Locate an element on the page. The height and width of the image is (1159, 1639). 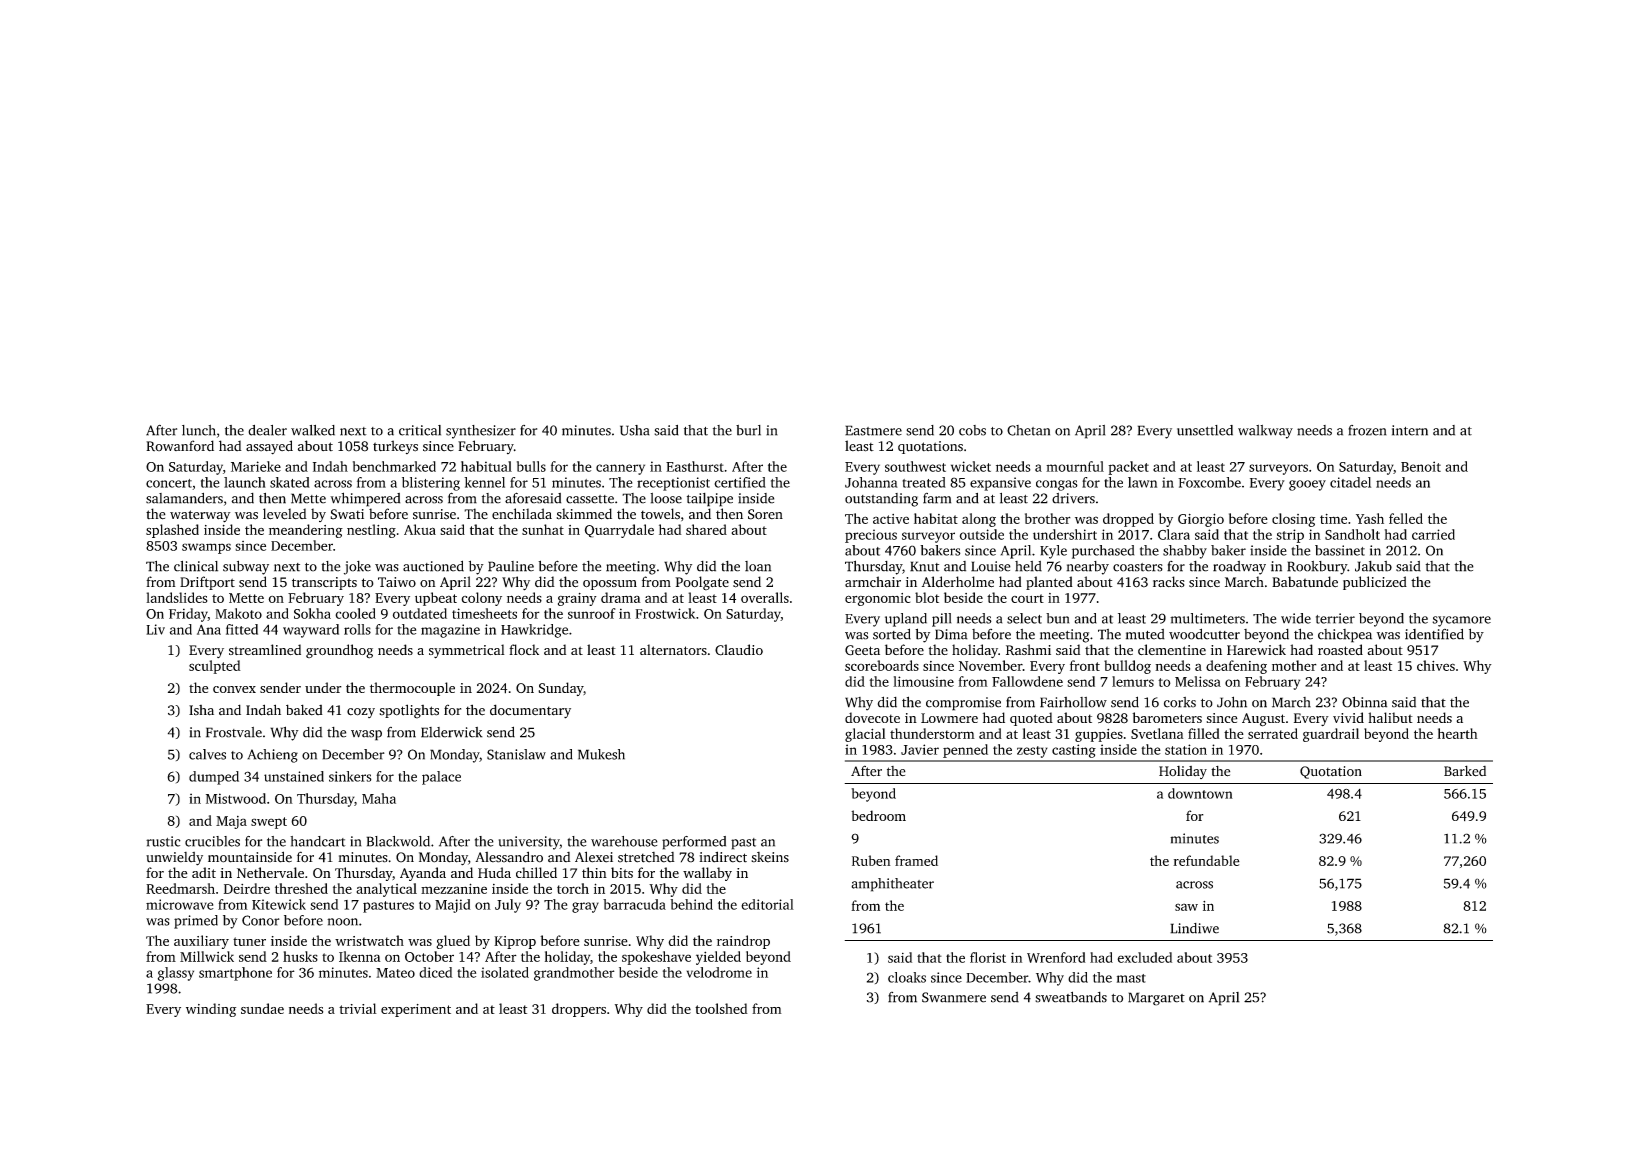
Maja is located at coordinates (231, 822).
